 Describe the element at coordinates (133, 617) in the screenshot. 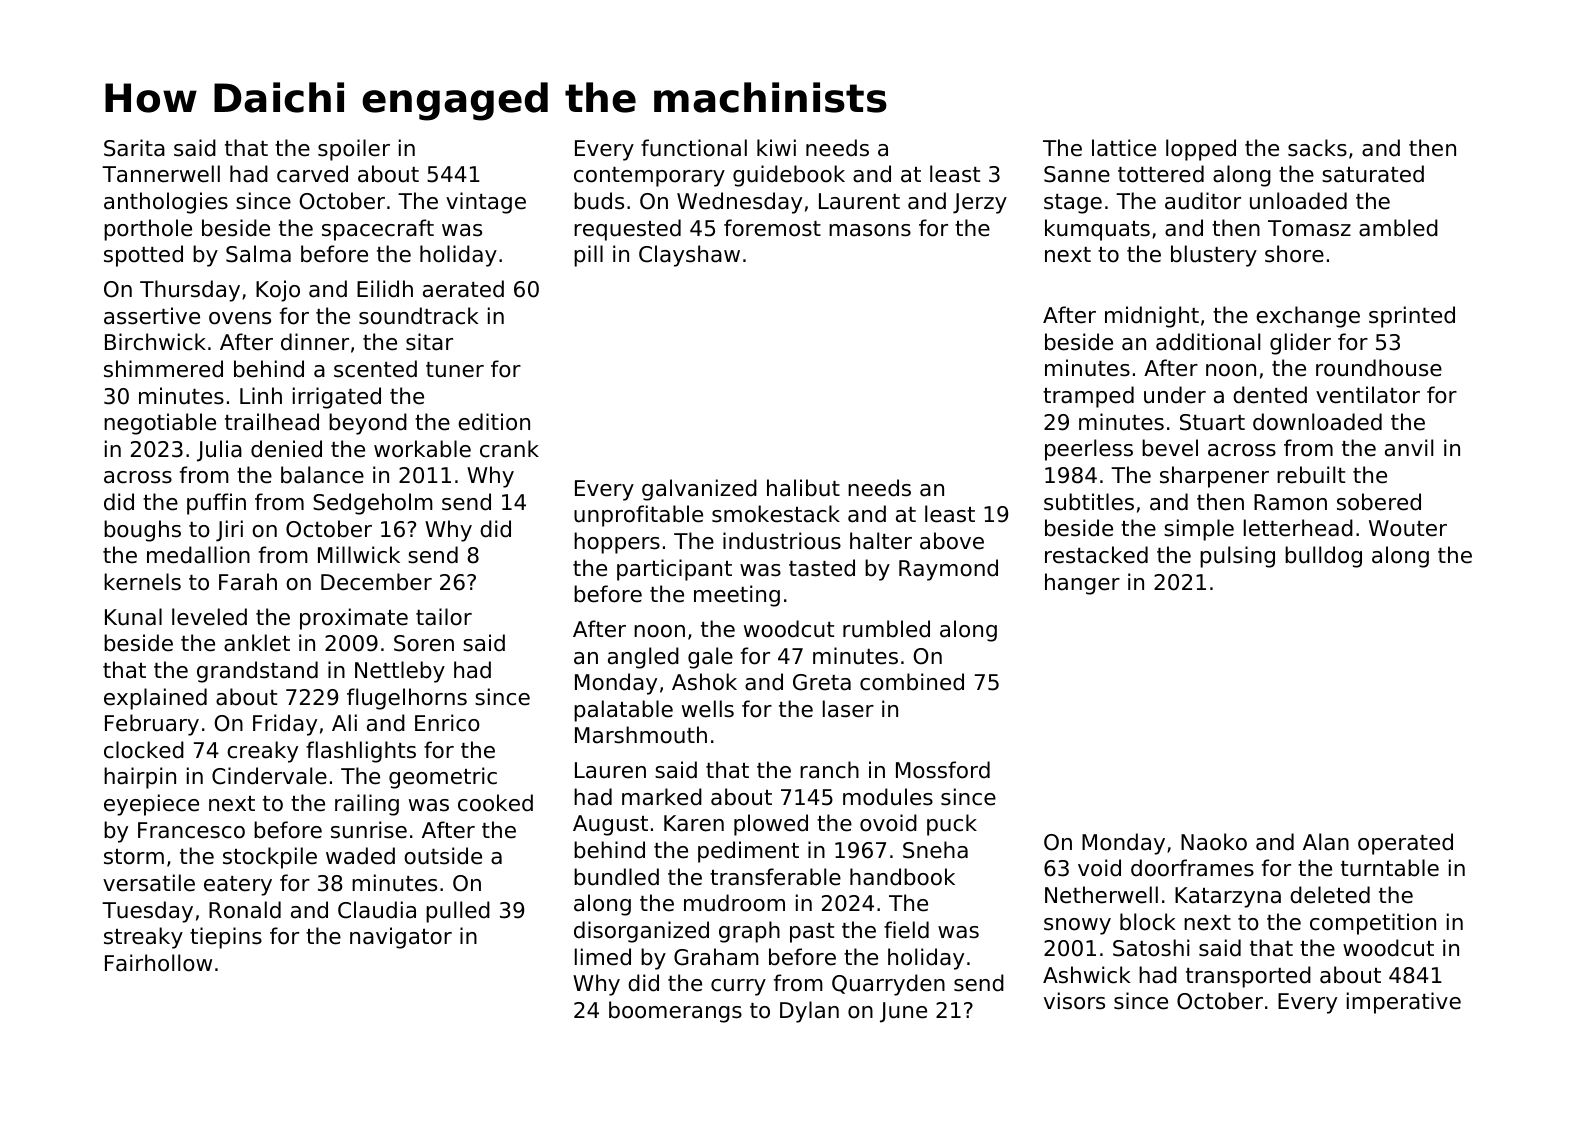

I see `Kunal` at that location.
